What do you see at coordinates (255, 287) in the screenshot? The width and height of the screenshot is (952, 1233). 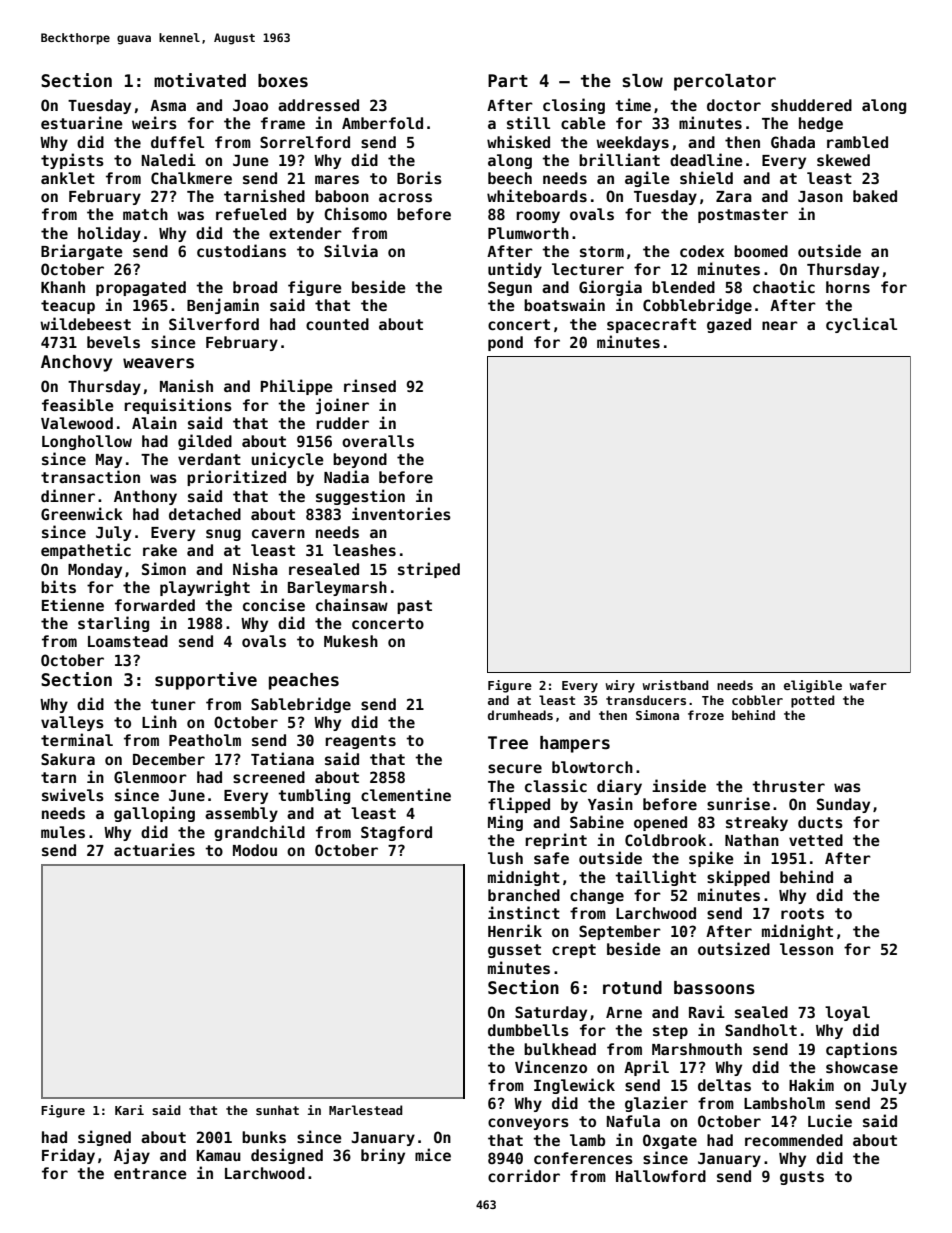 I see `broad` at bounding box center [255, 287].
